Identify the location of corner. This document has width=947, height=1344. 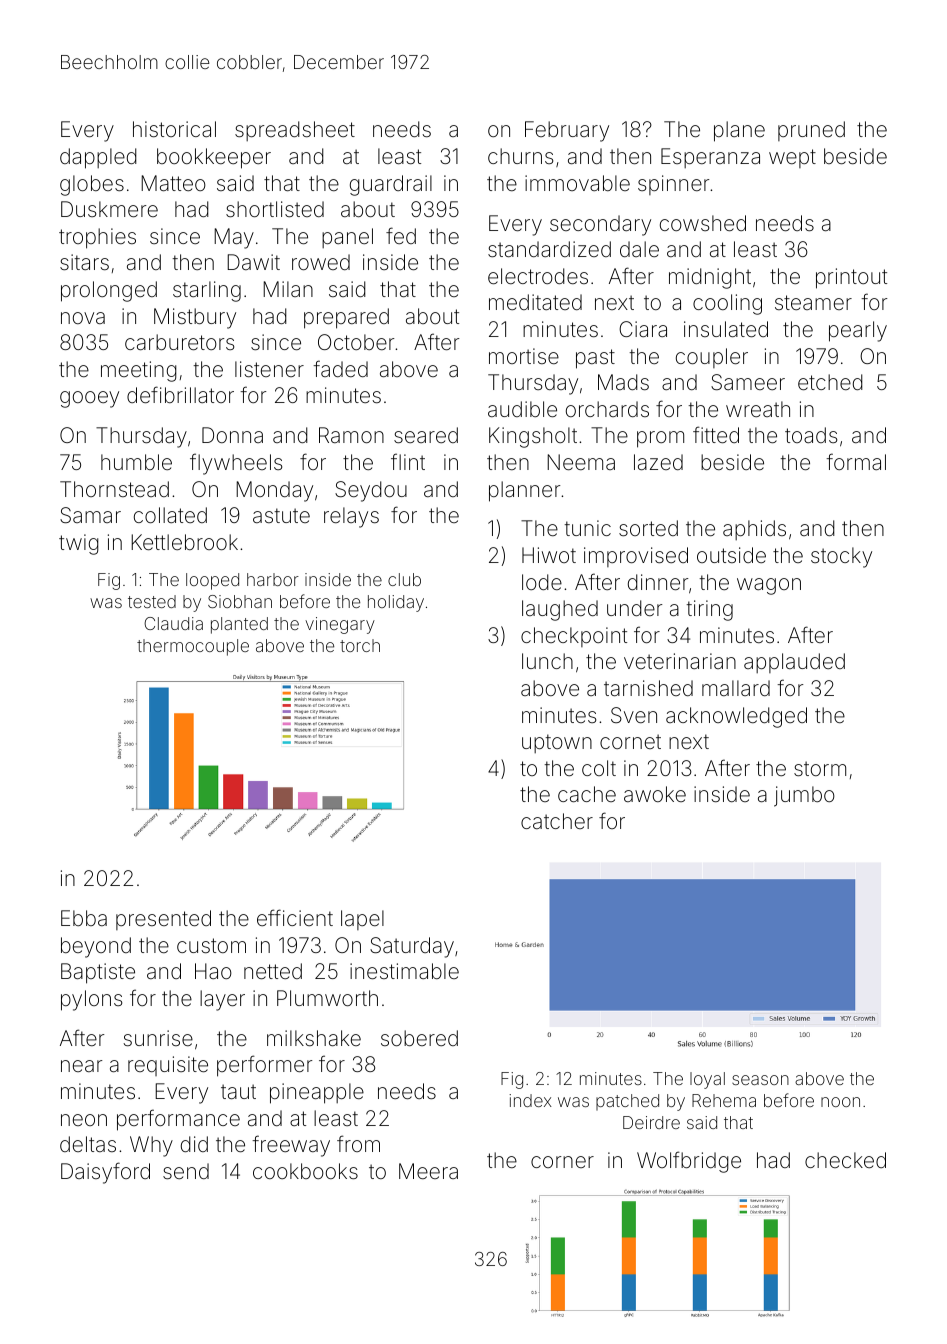
(562, 1162).
